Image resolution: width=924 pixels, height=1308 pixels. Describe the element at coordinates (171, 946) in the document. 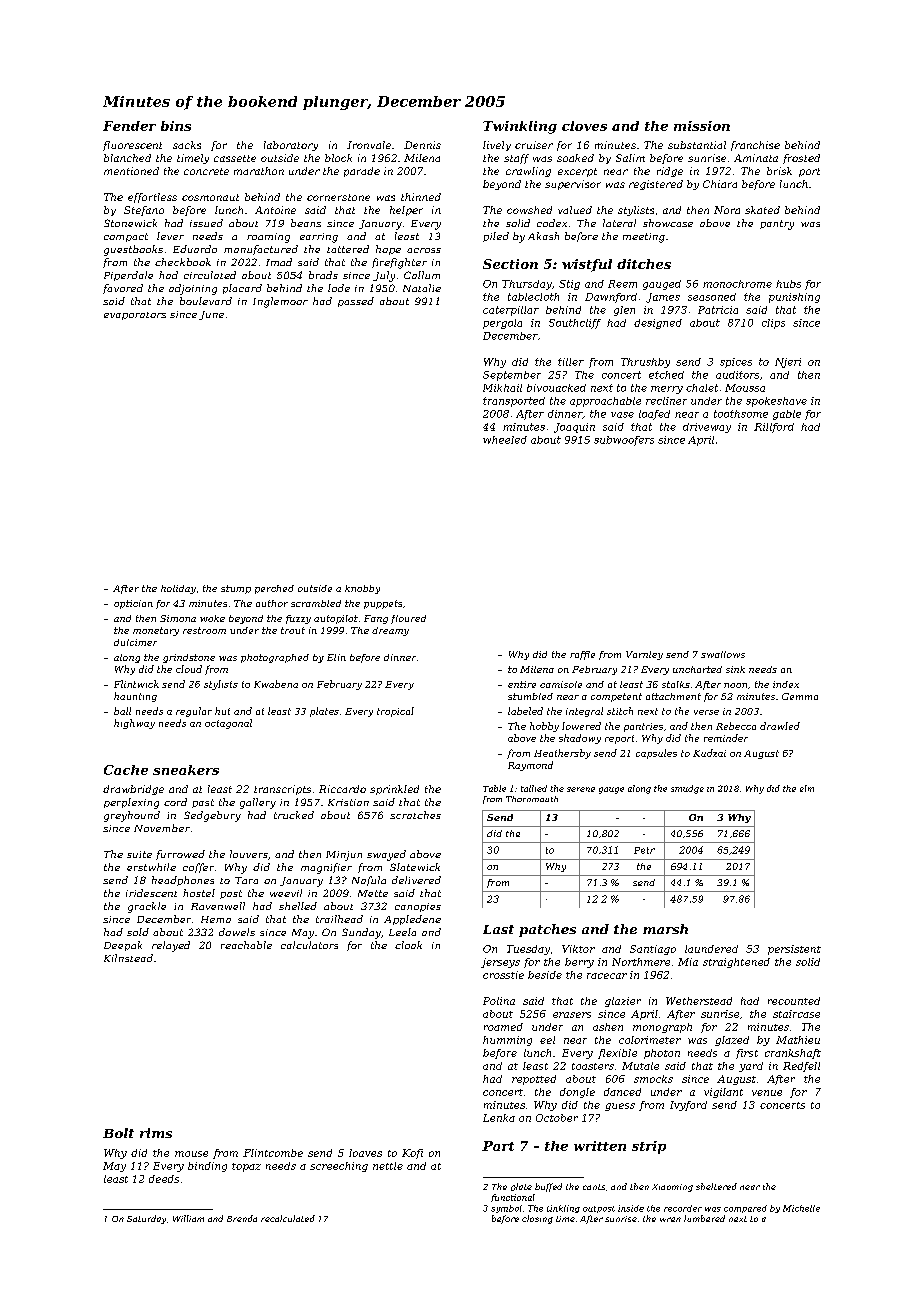

I see `relayed` at that location.
